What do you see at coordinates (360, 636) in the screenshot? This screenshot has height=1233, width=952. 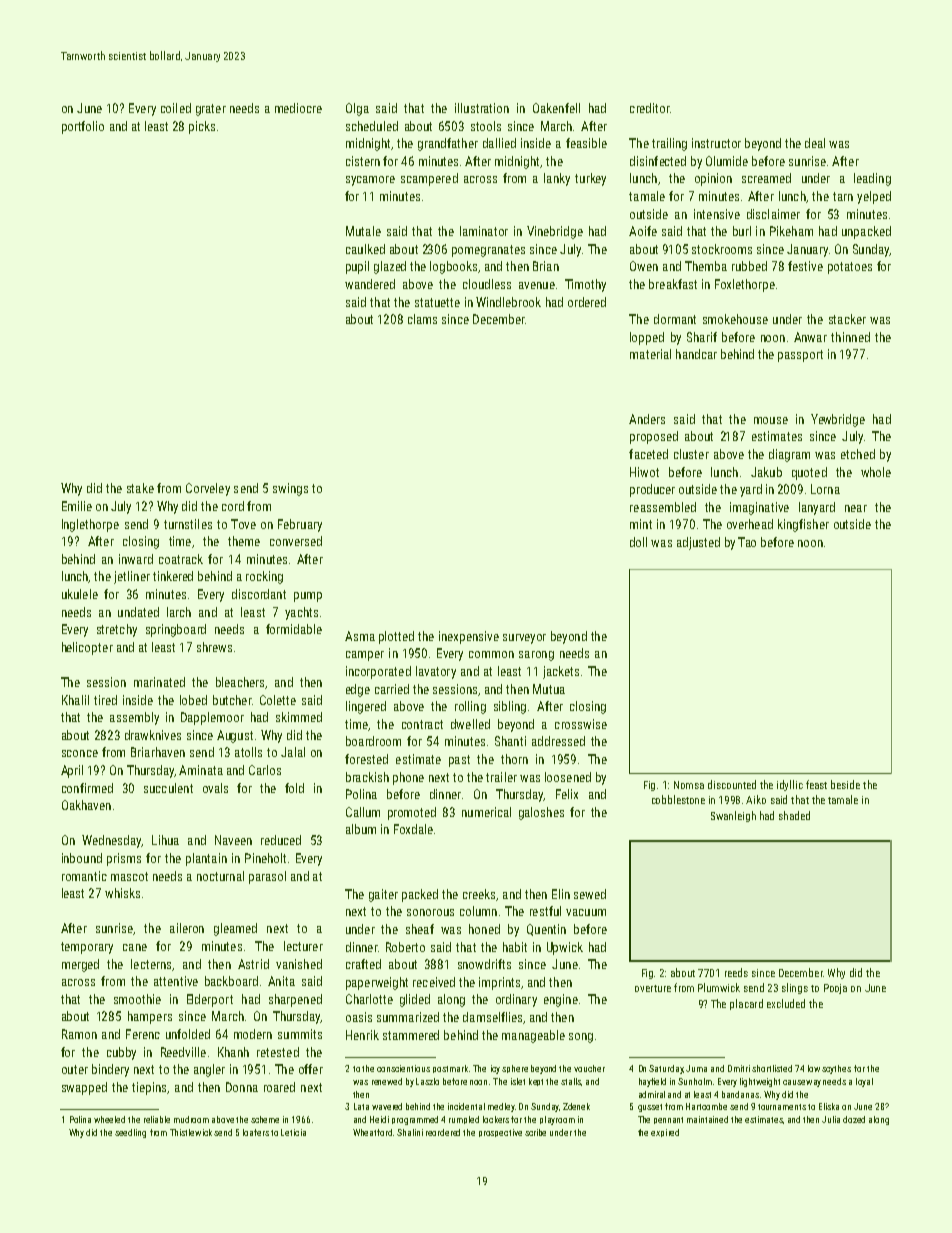 I see `Asma` at bounding box center [360, 636].
